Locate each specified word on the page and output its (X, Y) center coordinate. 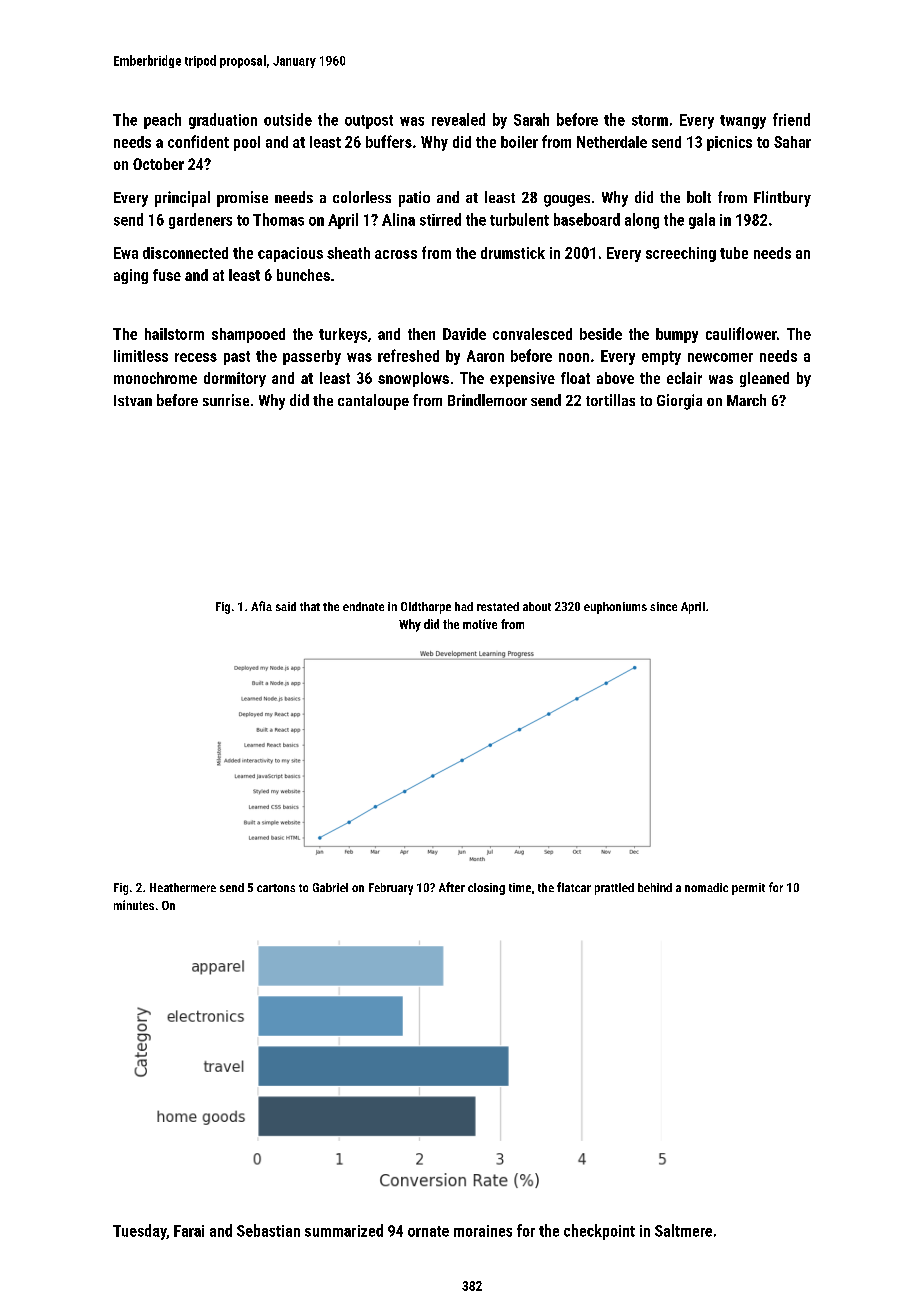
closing (486, 889)
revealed (458, 119)
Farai (189, 1231)
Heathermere (183, 887)
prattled (614, 889)
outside (288, 119)
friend (791, 119)
